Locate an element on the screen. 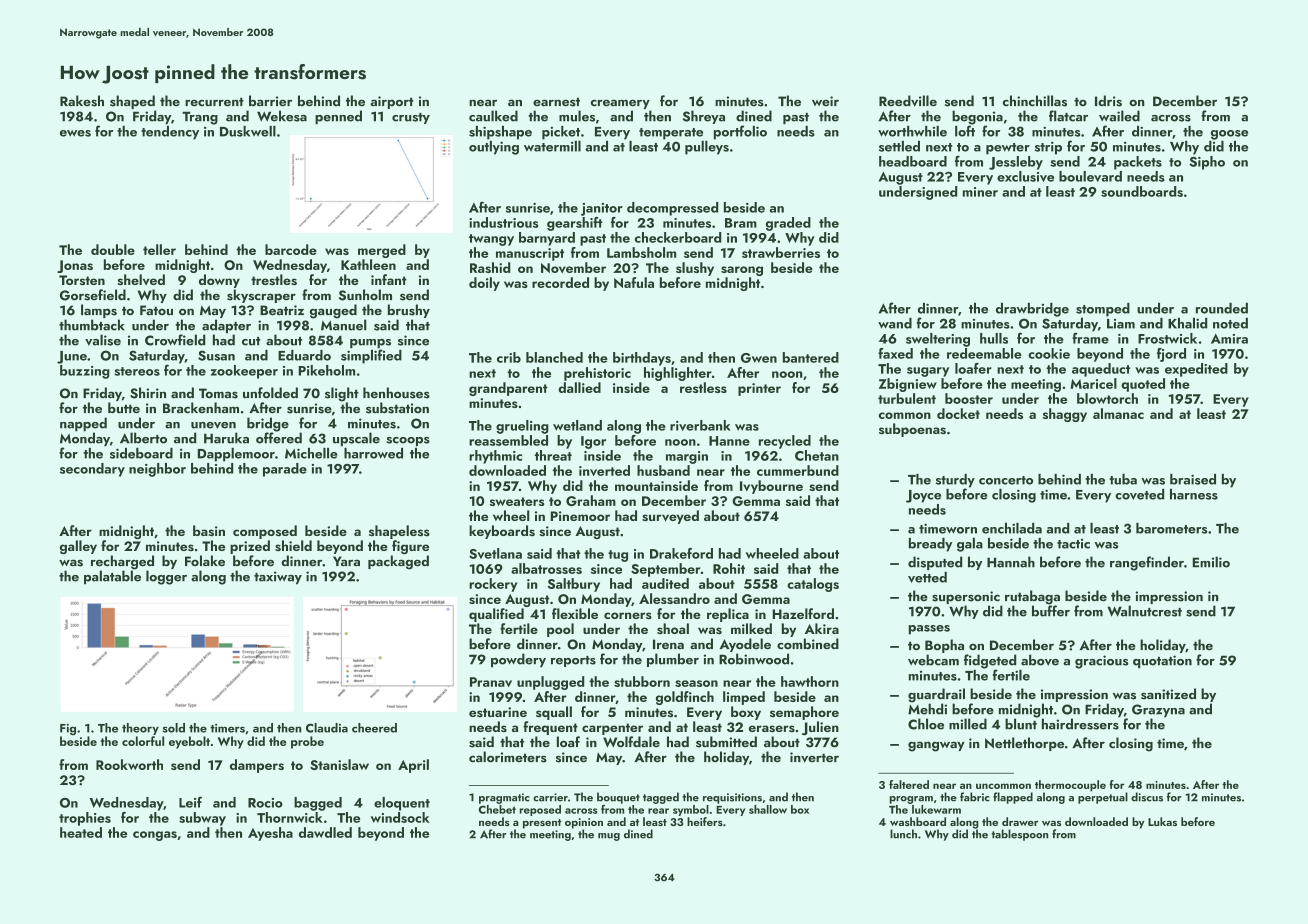 This screenshot has height=924, width=1308. soundboards is located at coordinates (1142, 191).
